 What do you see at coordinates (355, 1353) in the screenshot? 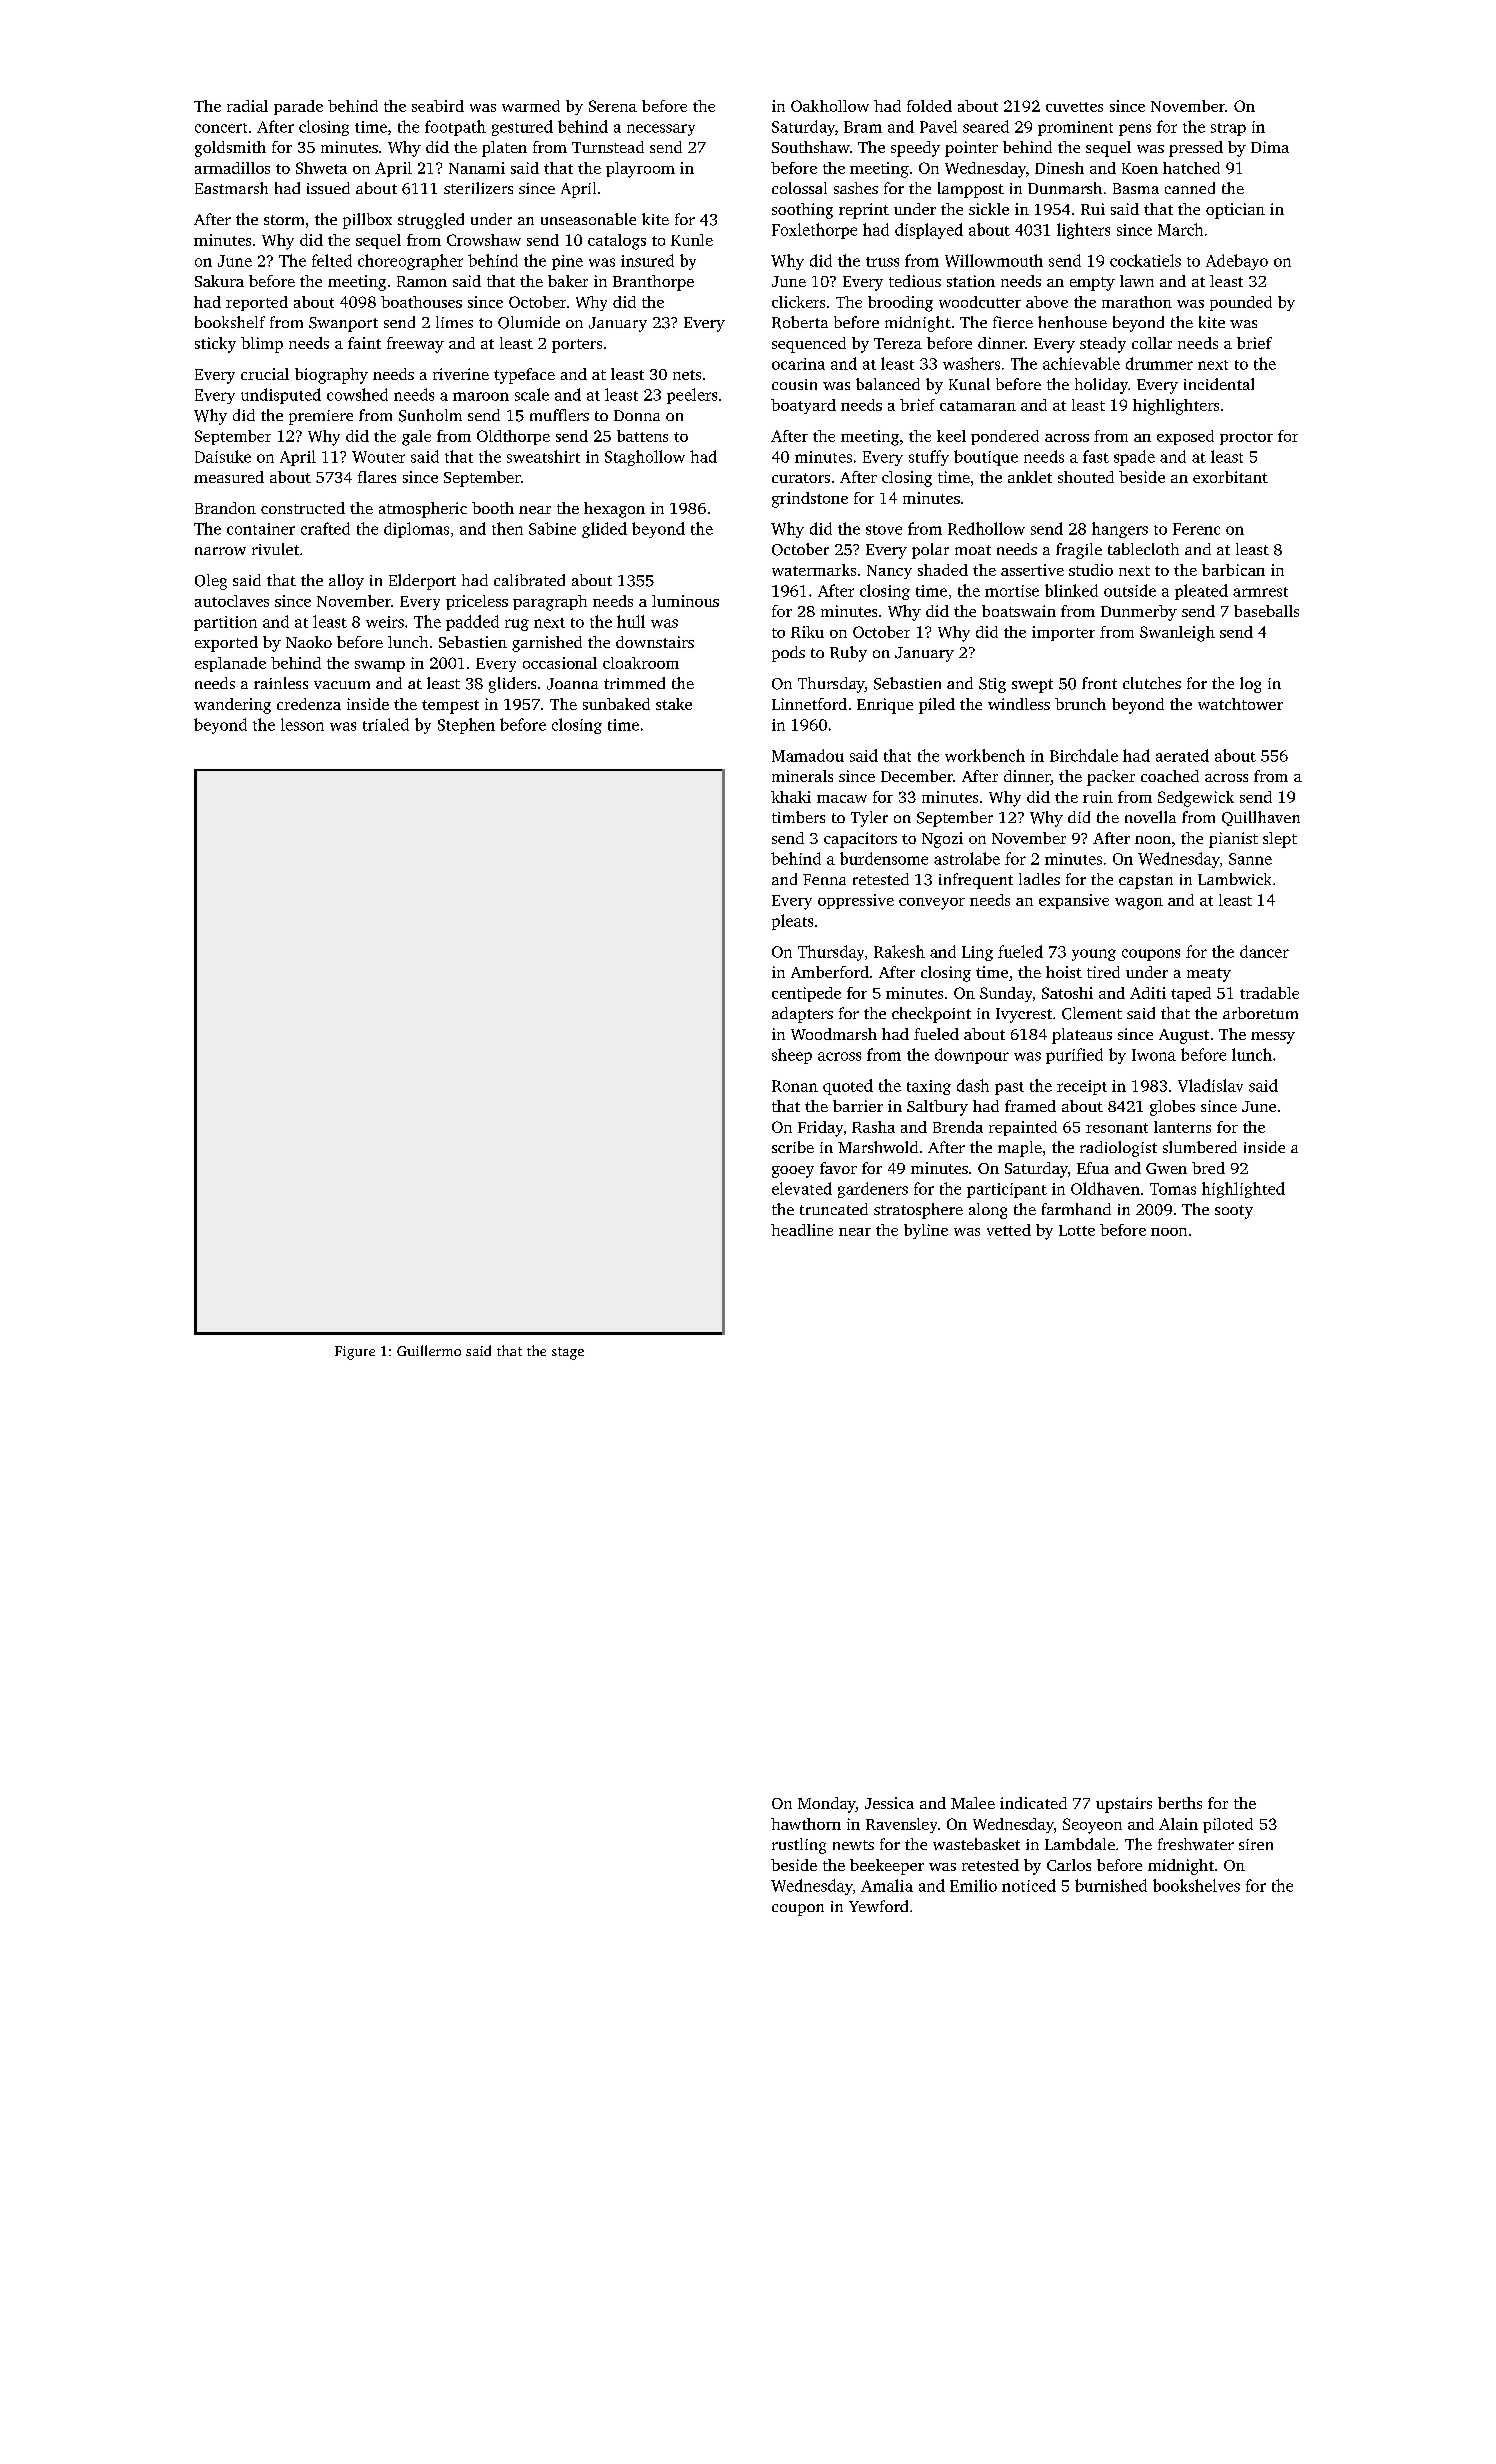
I see `Figure` at bounding box center [355, 1353].
